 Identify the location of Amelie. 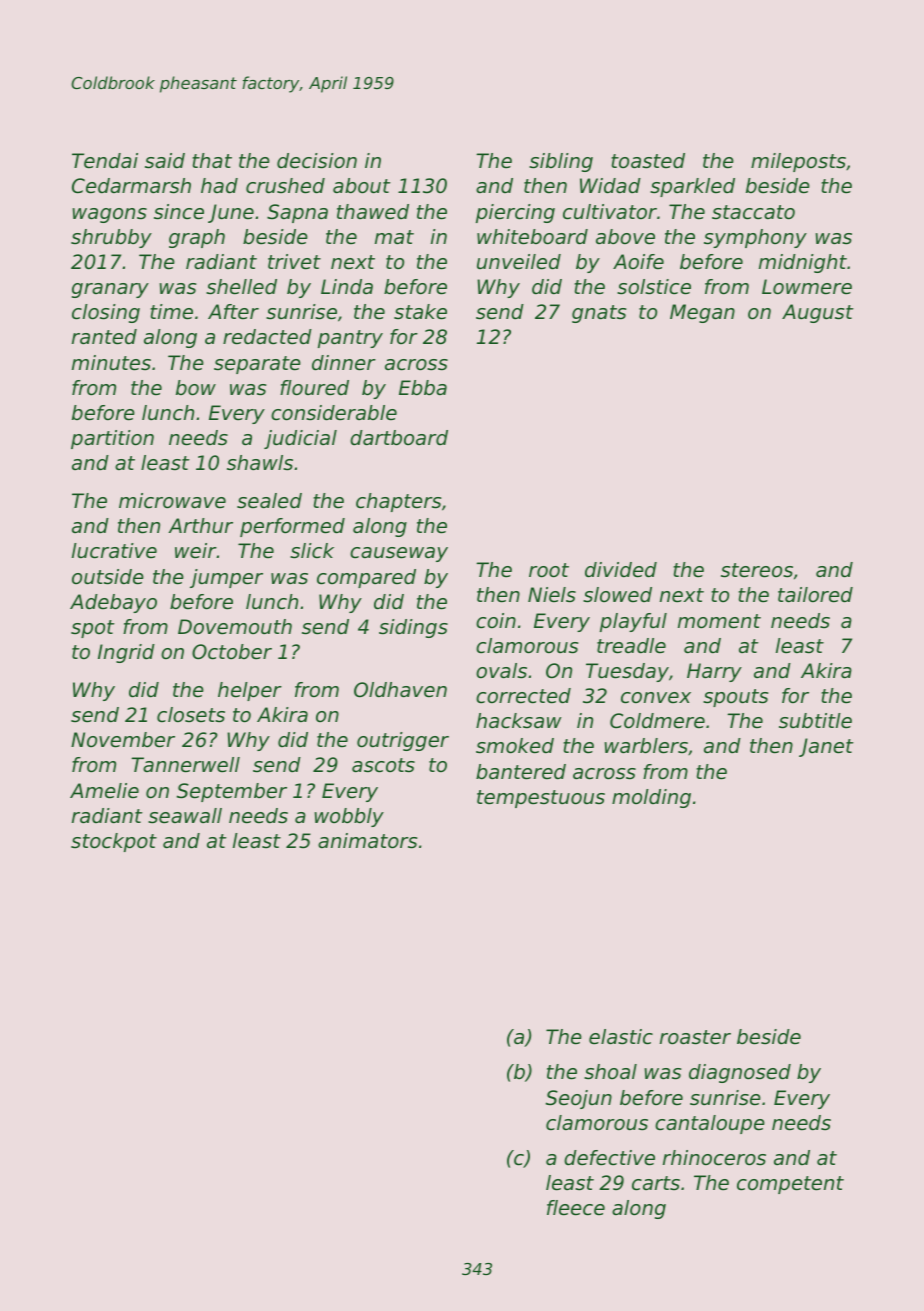
(104, 791).
